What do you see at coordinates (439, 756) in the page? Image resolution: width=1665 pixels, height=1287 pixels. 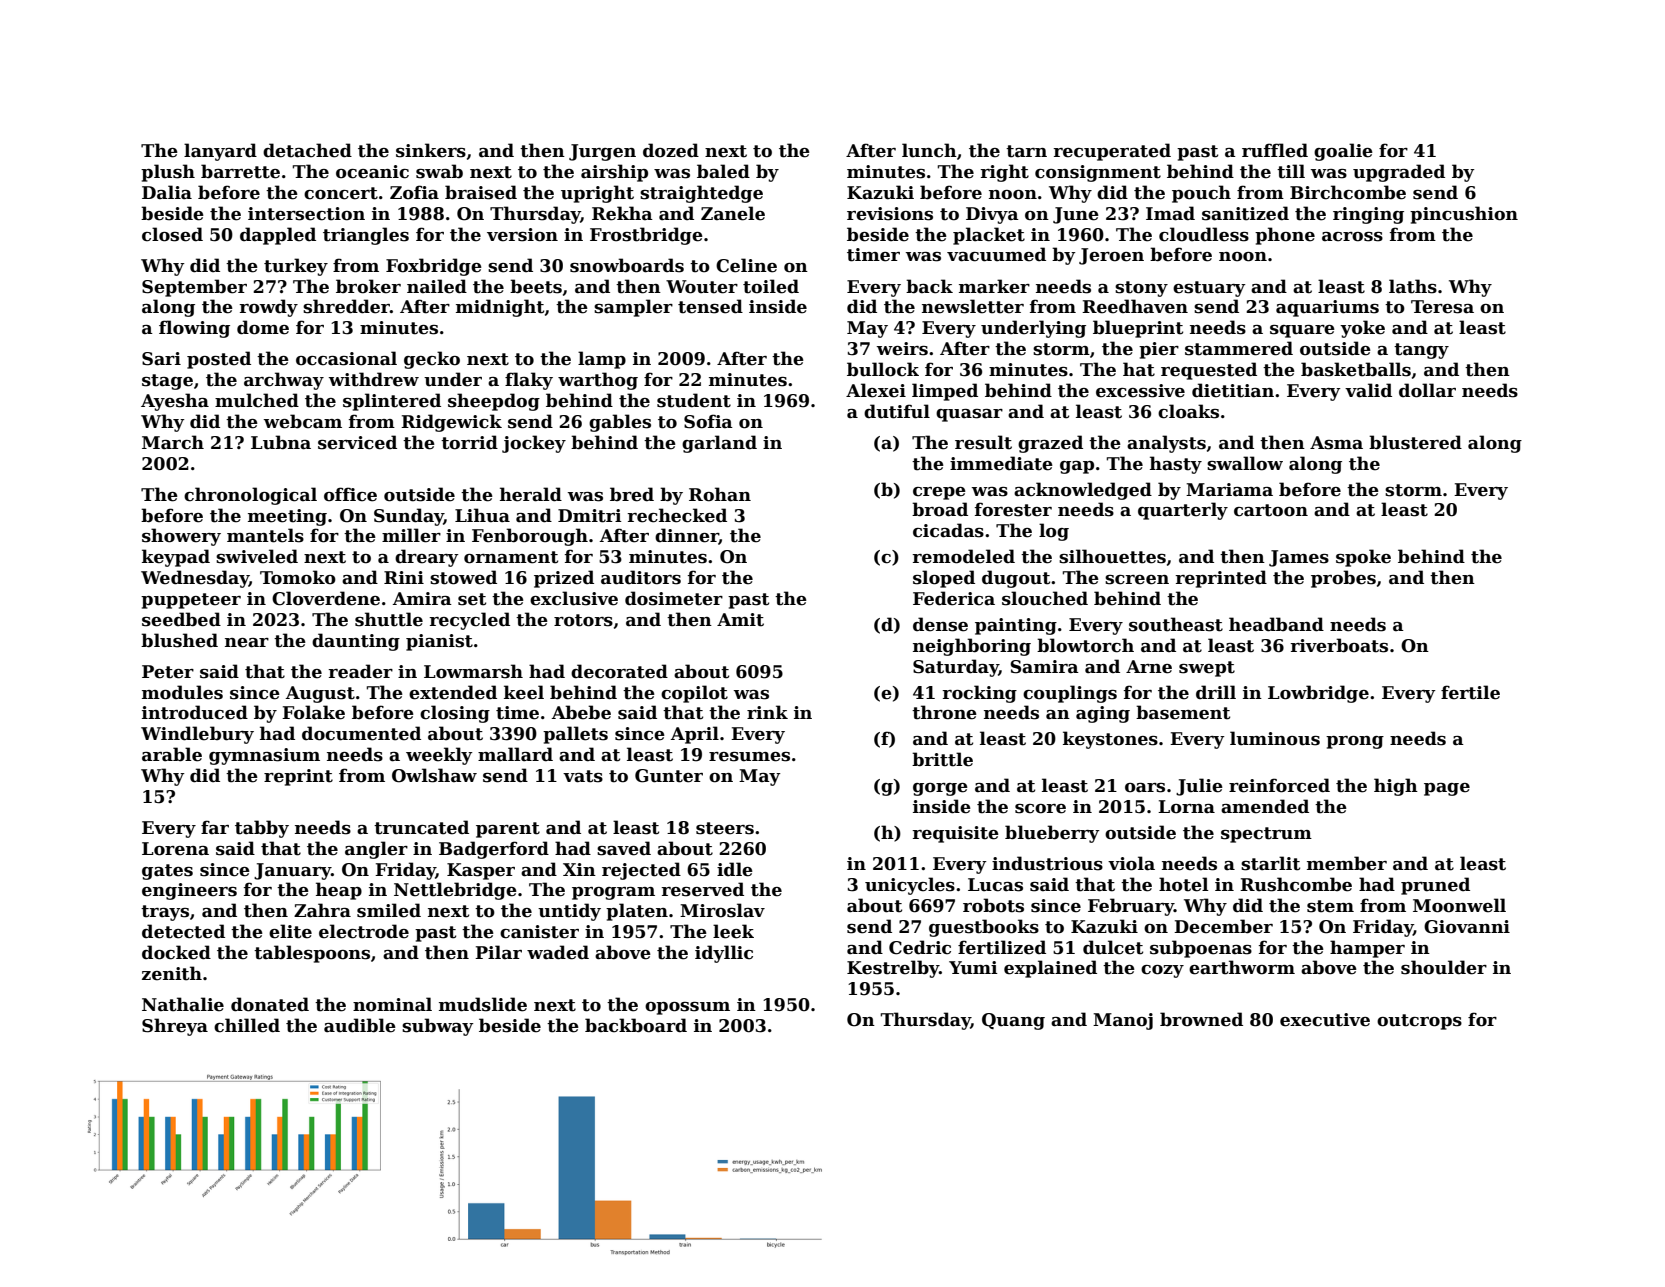 I see `weekly` at bounding box center [439, 756].
